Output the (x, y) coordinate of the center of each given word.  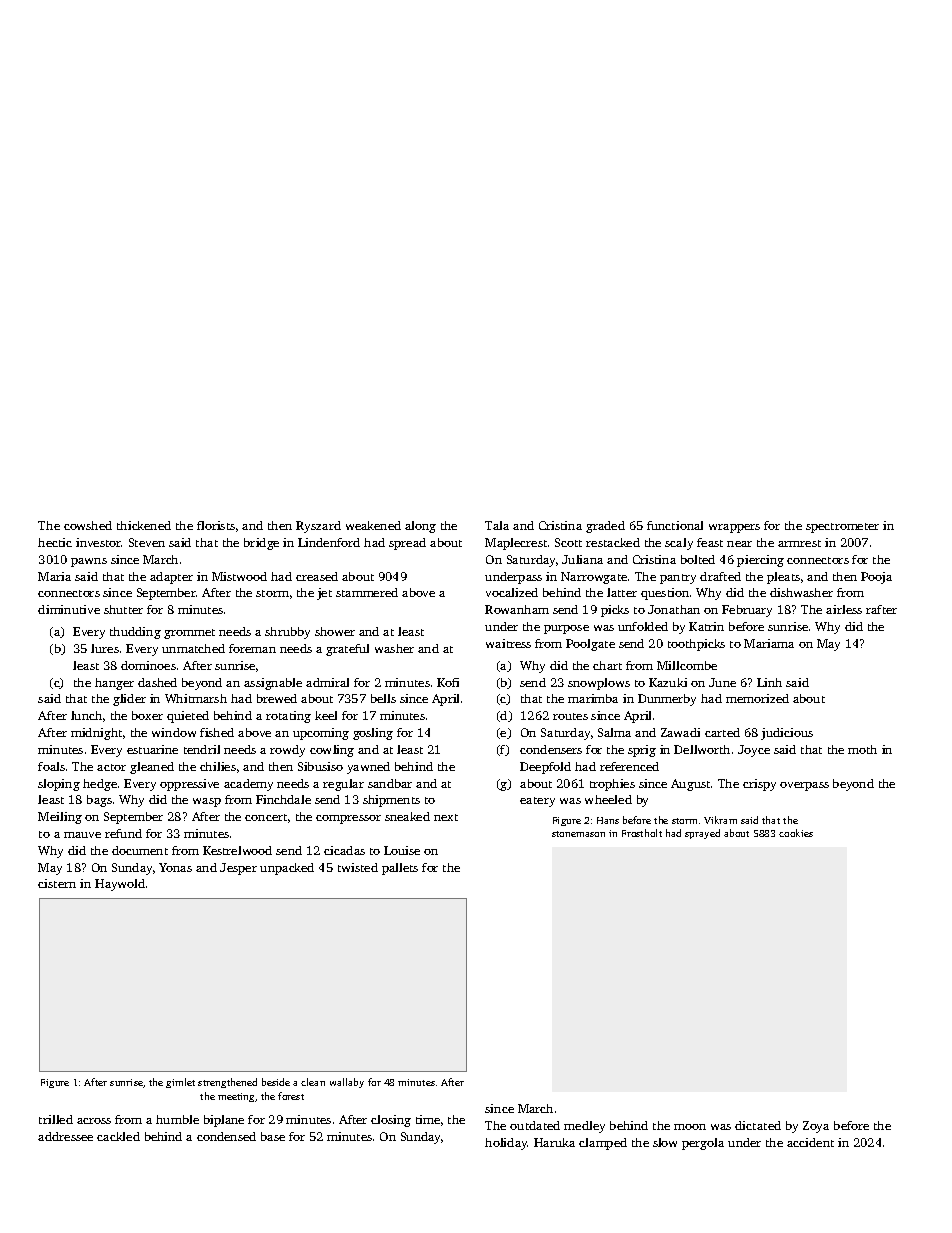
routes (570, 716)
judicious (787, 734)
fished (217, 732)
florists (216, 525)
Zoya (816, 1127)
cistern (57, 883)
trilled (56, 1119)
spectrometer (842, 528)
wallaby (347, 1083)
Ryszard (318, 527)
